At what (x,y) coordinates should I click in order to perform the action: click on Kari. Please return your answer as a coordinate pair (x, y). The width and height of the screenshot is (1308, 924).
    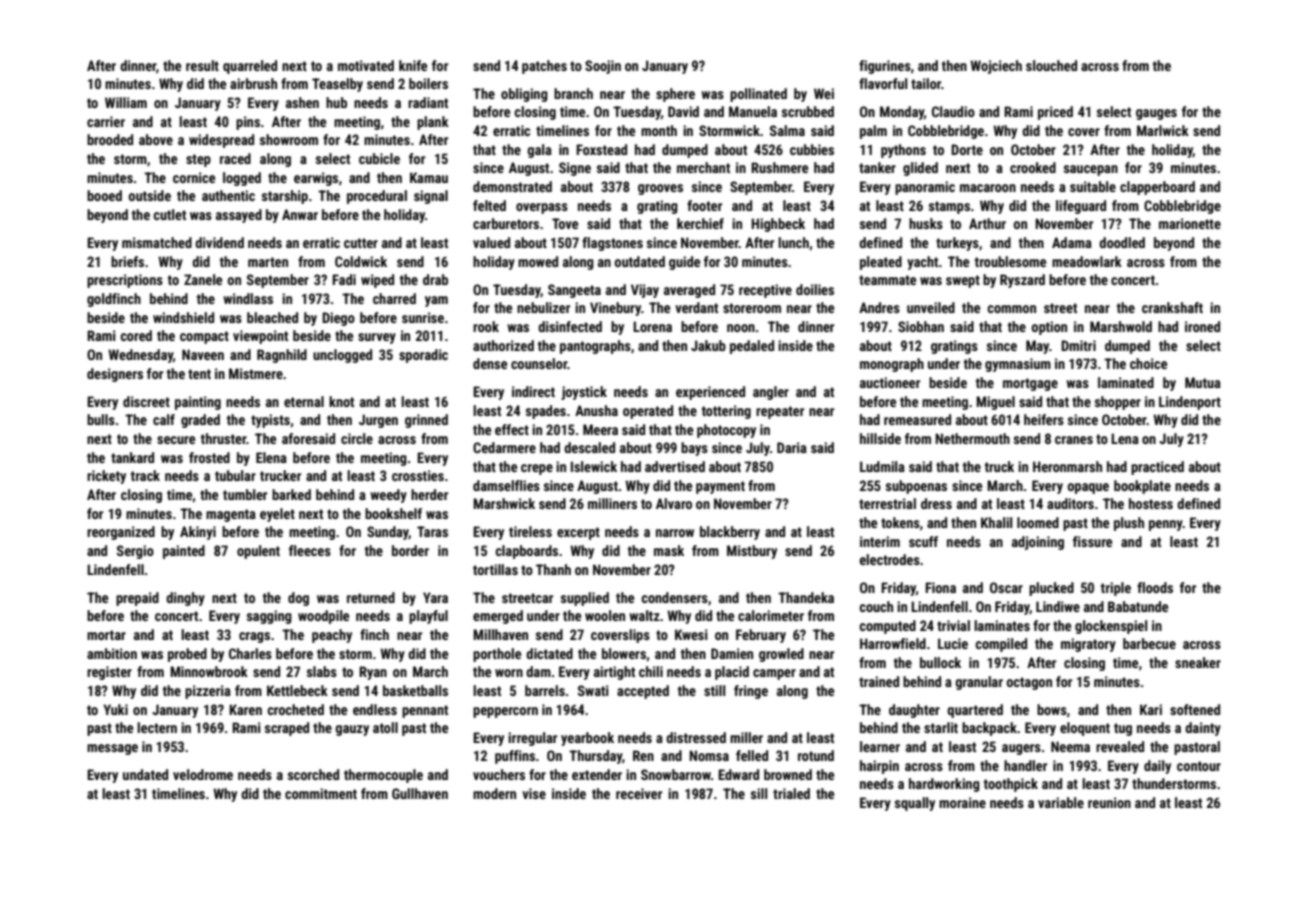
    Looking at the image, I should click on (1151, 709).
